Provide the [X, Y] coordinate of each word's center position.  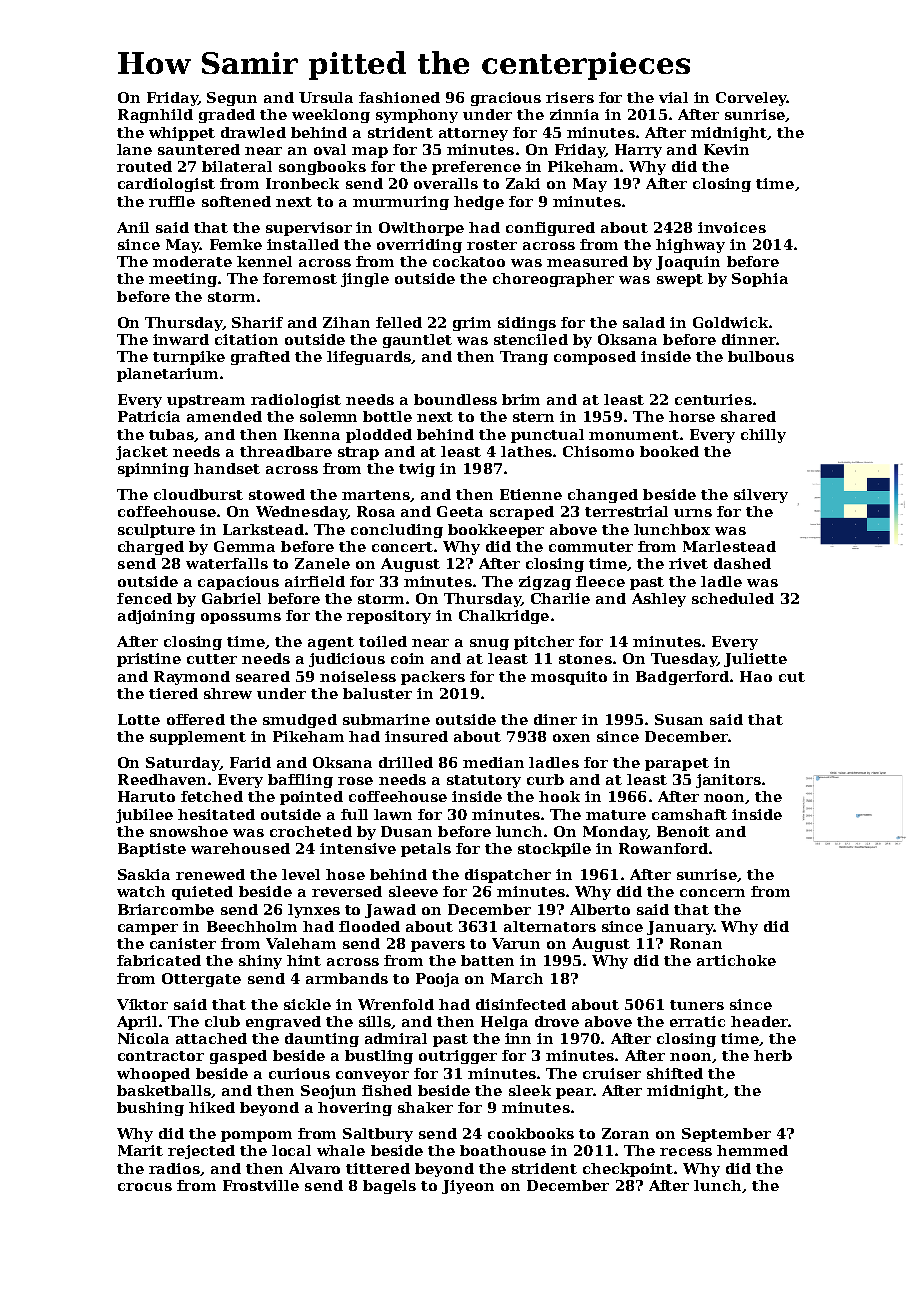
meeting [183, 280]
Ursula [326, 97]
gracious [506, 99]
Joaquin [688, 263]
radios [175, 1169]
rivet [688, 563]
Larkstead [263, 529]
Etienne [531, 494]
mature [616, 815]
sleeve [413, 891]
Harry [638, 151]
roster [492, 245]
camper [148, 929]
